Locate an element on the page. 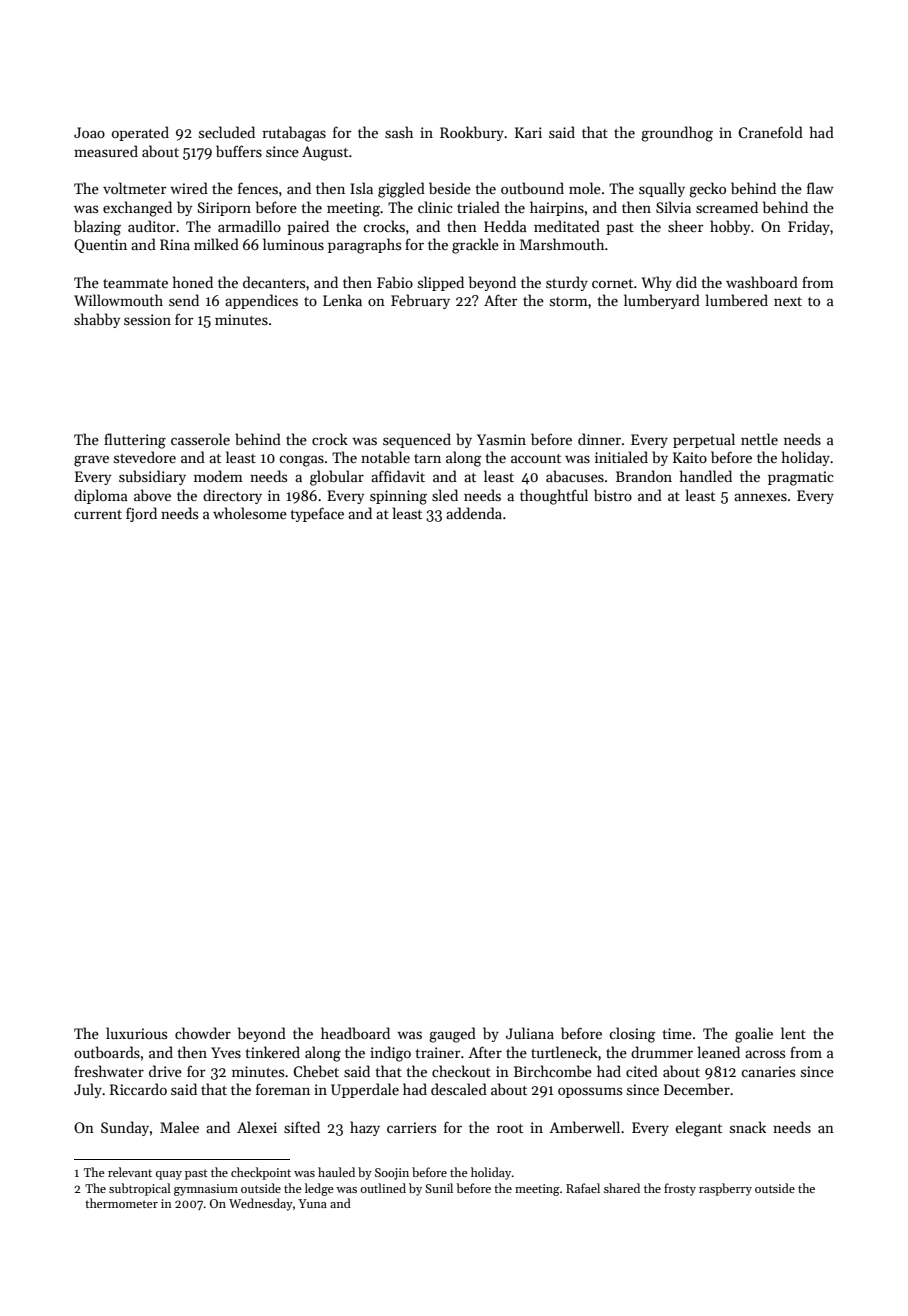 The image size is (908, 1316). Rina is located at coordinates (175, 244).
